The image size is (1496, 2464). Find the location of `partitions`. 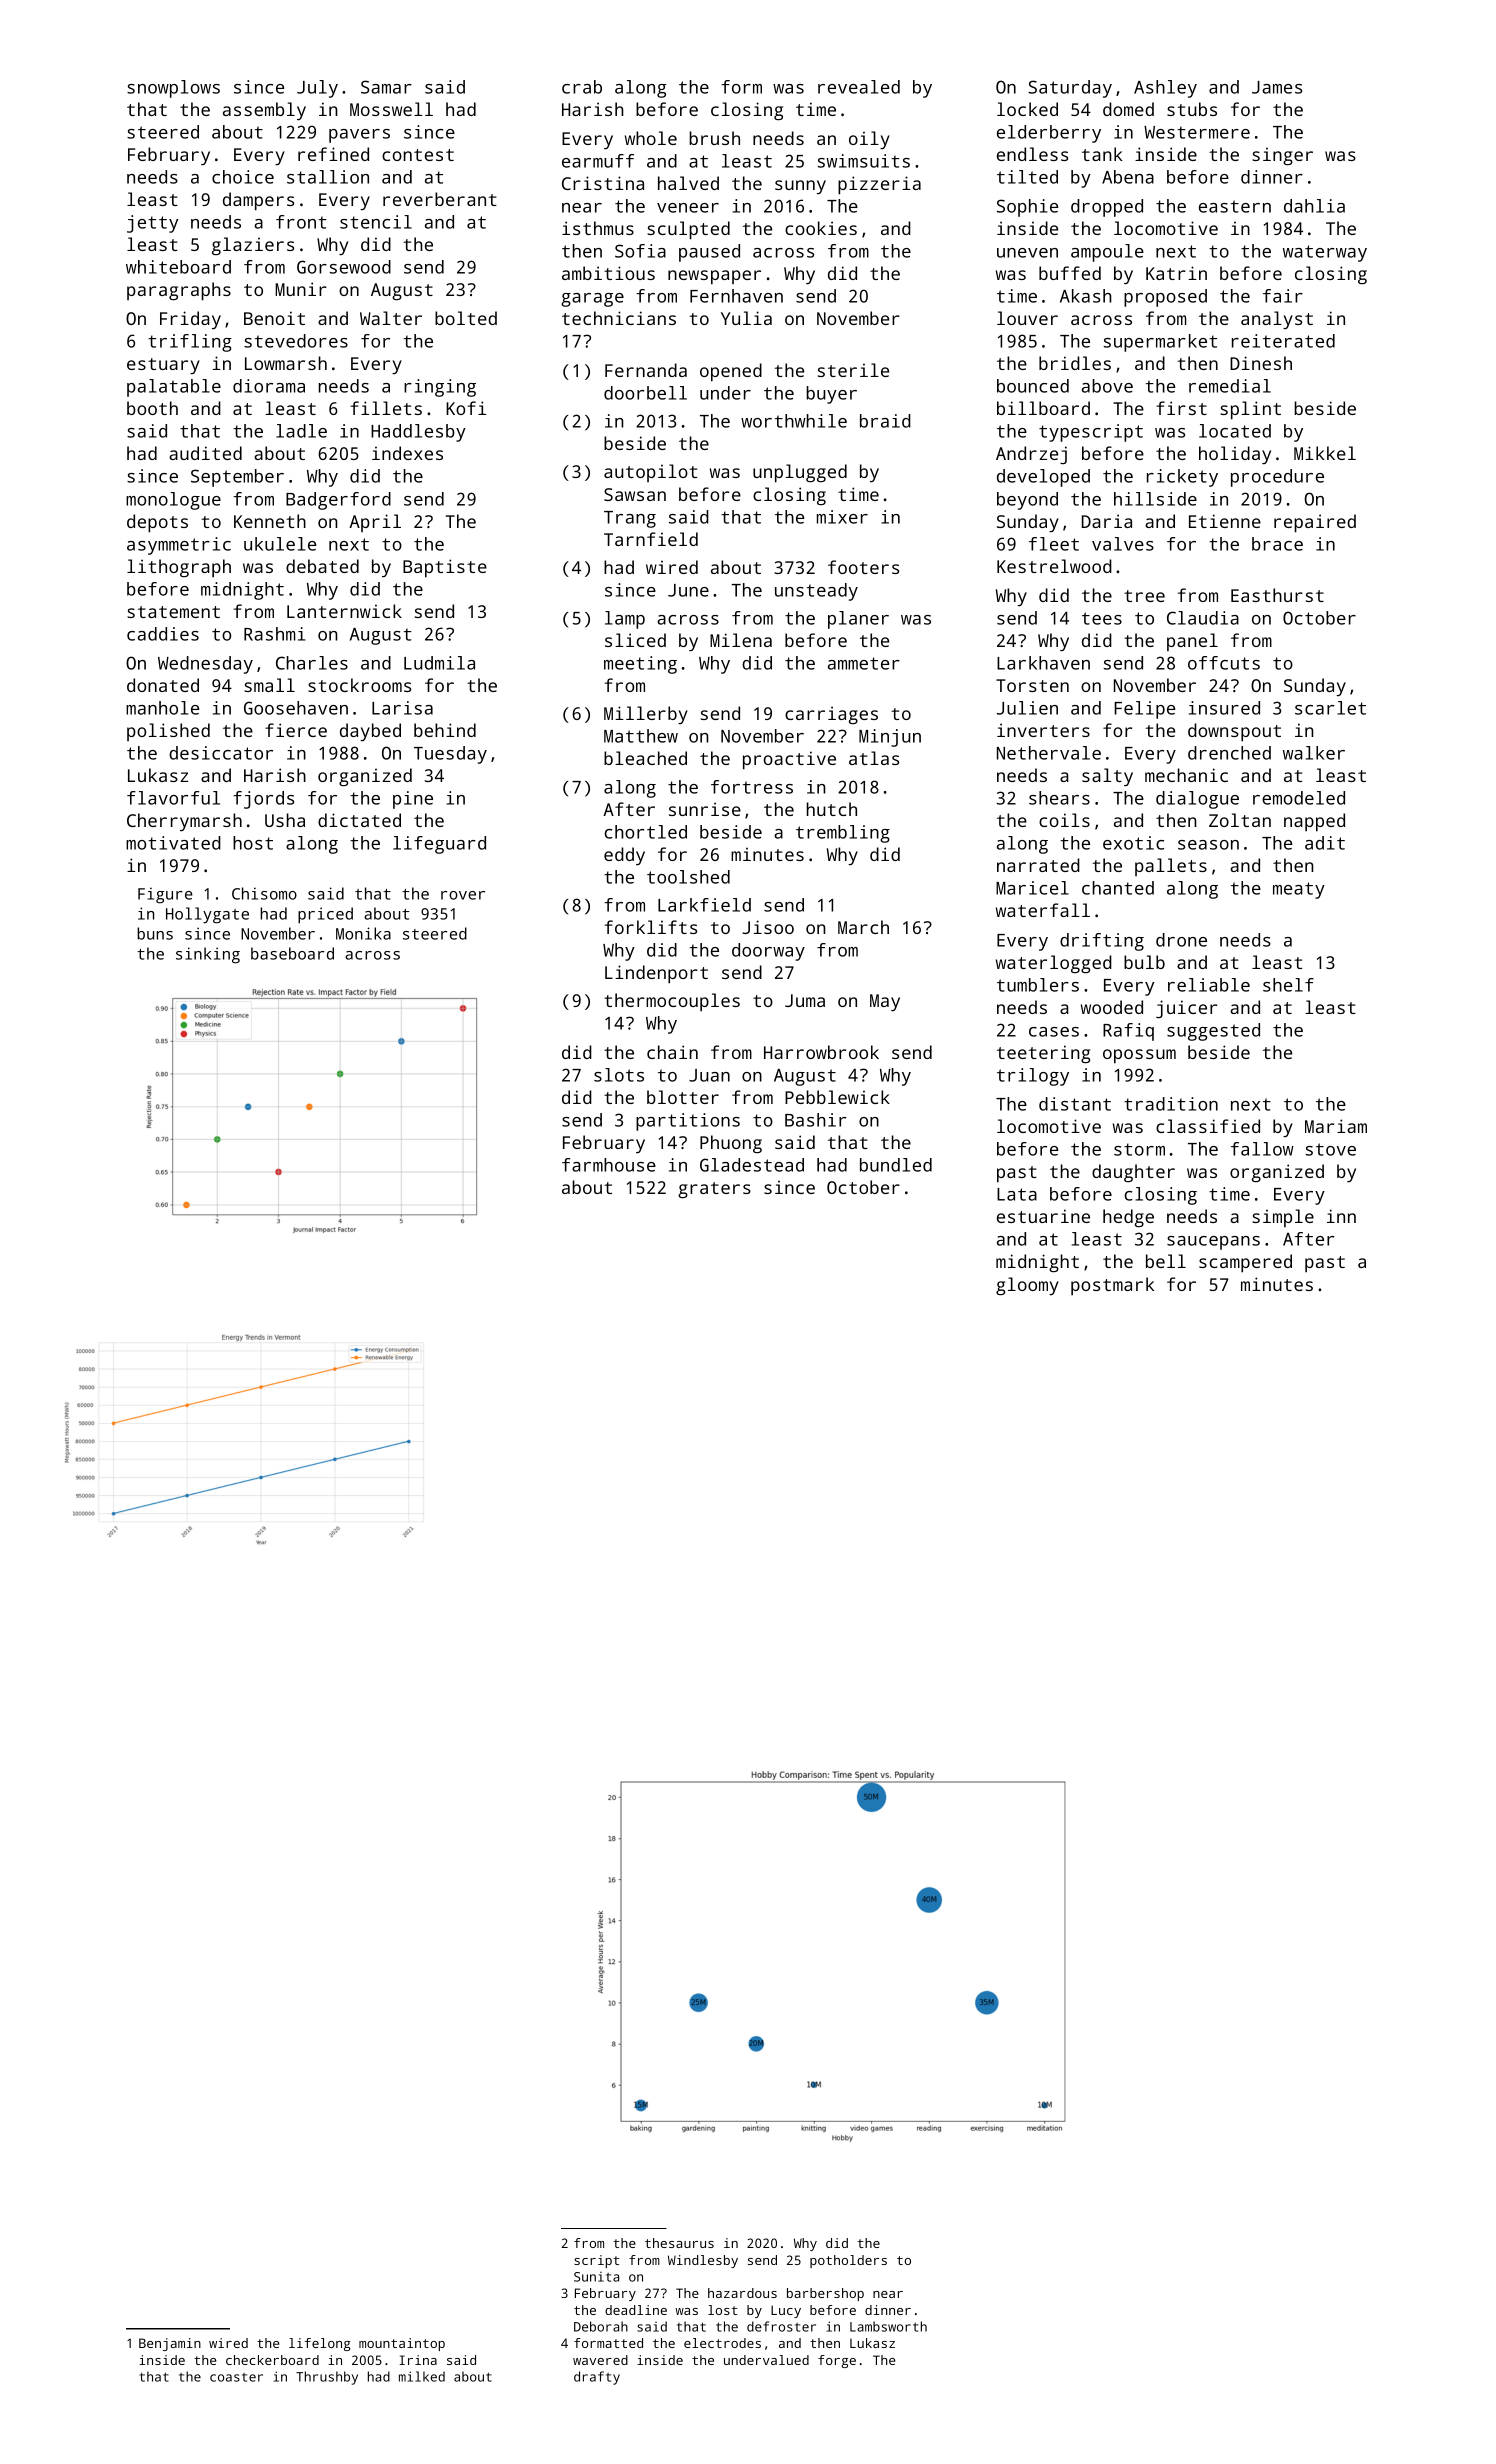

partitions is located at coordinates (688, 1122).
